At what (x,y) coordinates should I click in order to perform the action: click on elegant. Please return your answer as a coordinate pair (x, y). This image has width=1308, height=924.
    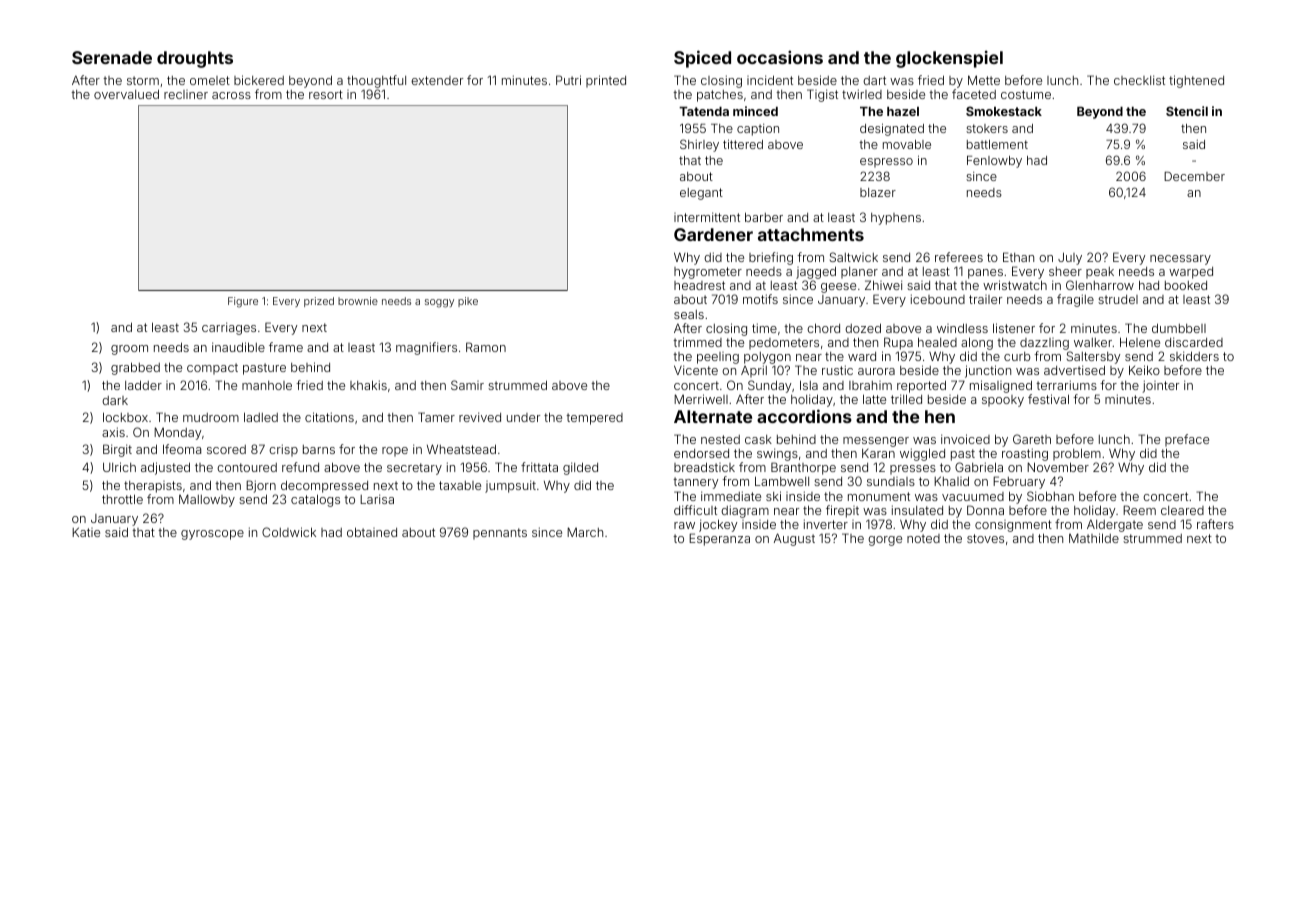
    Looking at the image, I should click on (701, 194).
